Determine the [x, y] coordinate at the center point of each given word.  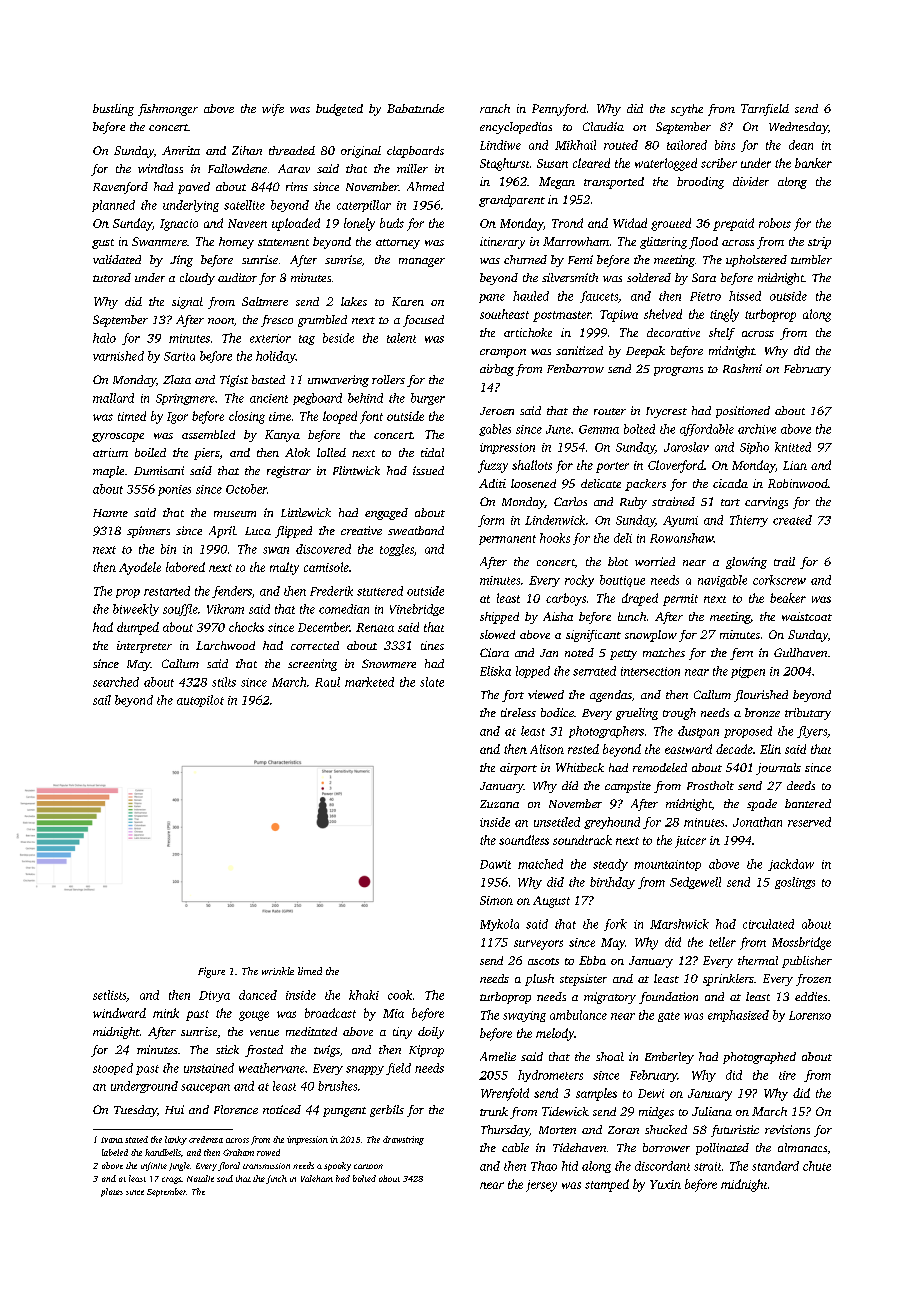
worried [655, 561]
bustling [113, 110]
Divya [214, 996]
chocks [246, 627]
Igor [177, 418]
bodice [557, 712]
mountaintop [667, 865]
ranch [495, 108]
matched [540, 864]
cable [515, 1147]
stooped [113, 1069]
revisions [787, 1129]
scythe [687, 110]
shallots [532, 465]
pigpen [748, 672]
